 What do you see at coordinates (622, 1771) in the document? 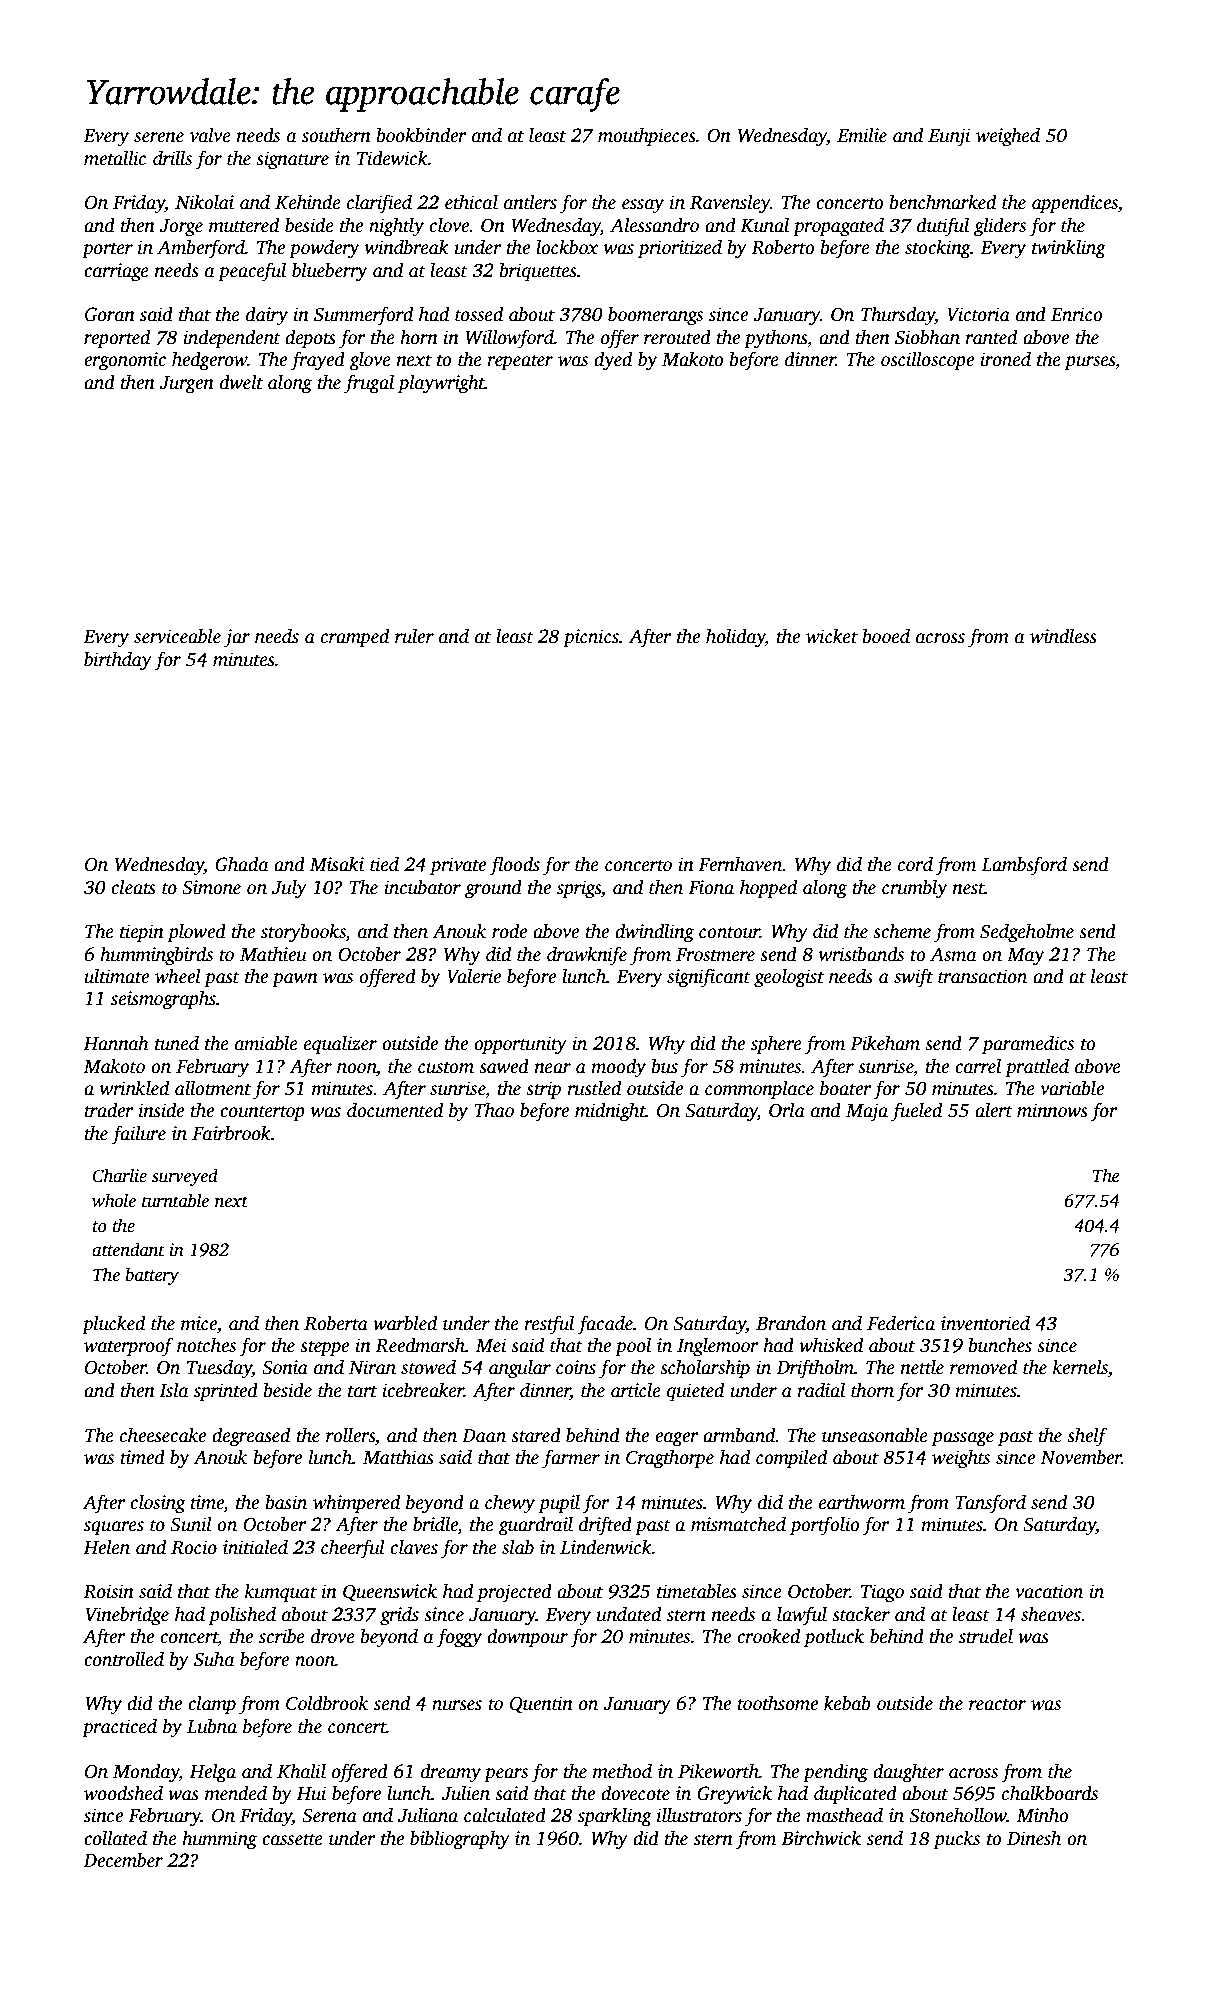
I see `method` at bounding box center [622, 1771].
